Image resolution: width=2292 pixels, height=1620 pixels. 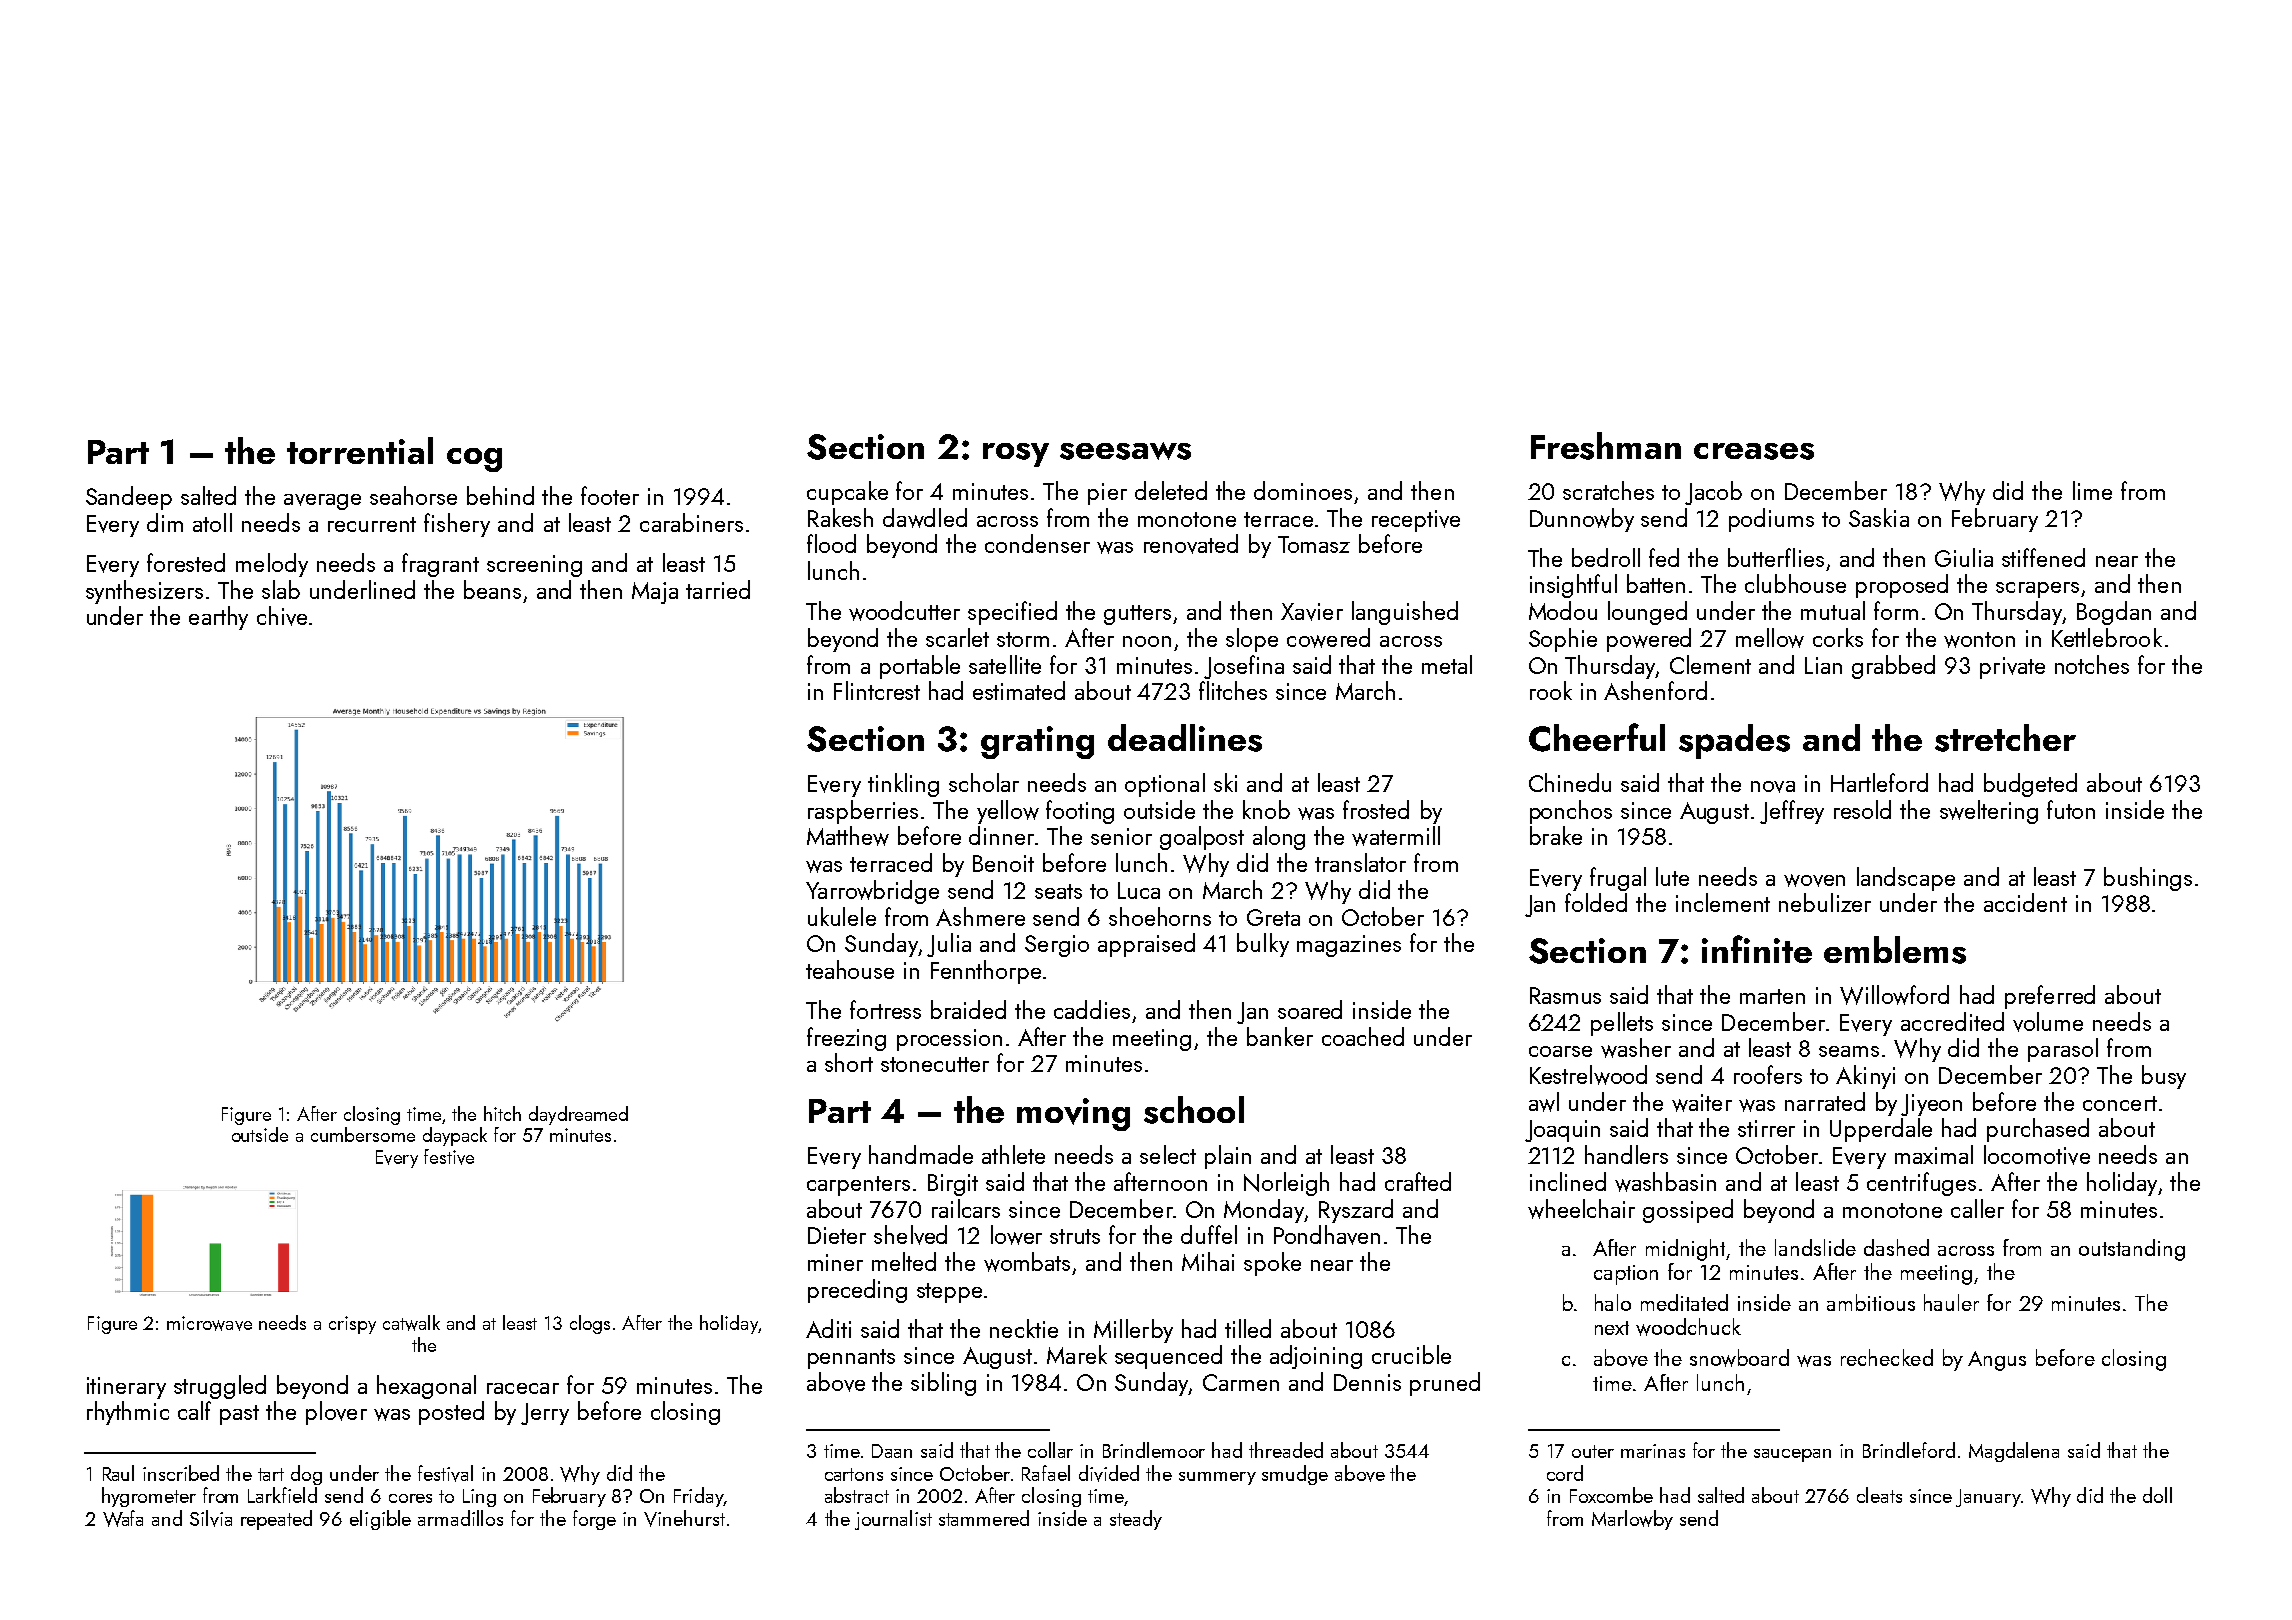 What do you see at coordinates (1795, 583) in the document?
I see `clubhouse` at bounding box center [1795, 583].
